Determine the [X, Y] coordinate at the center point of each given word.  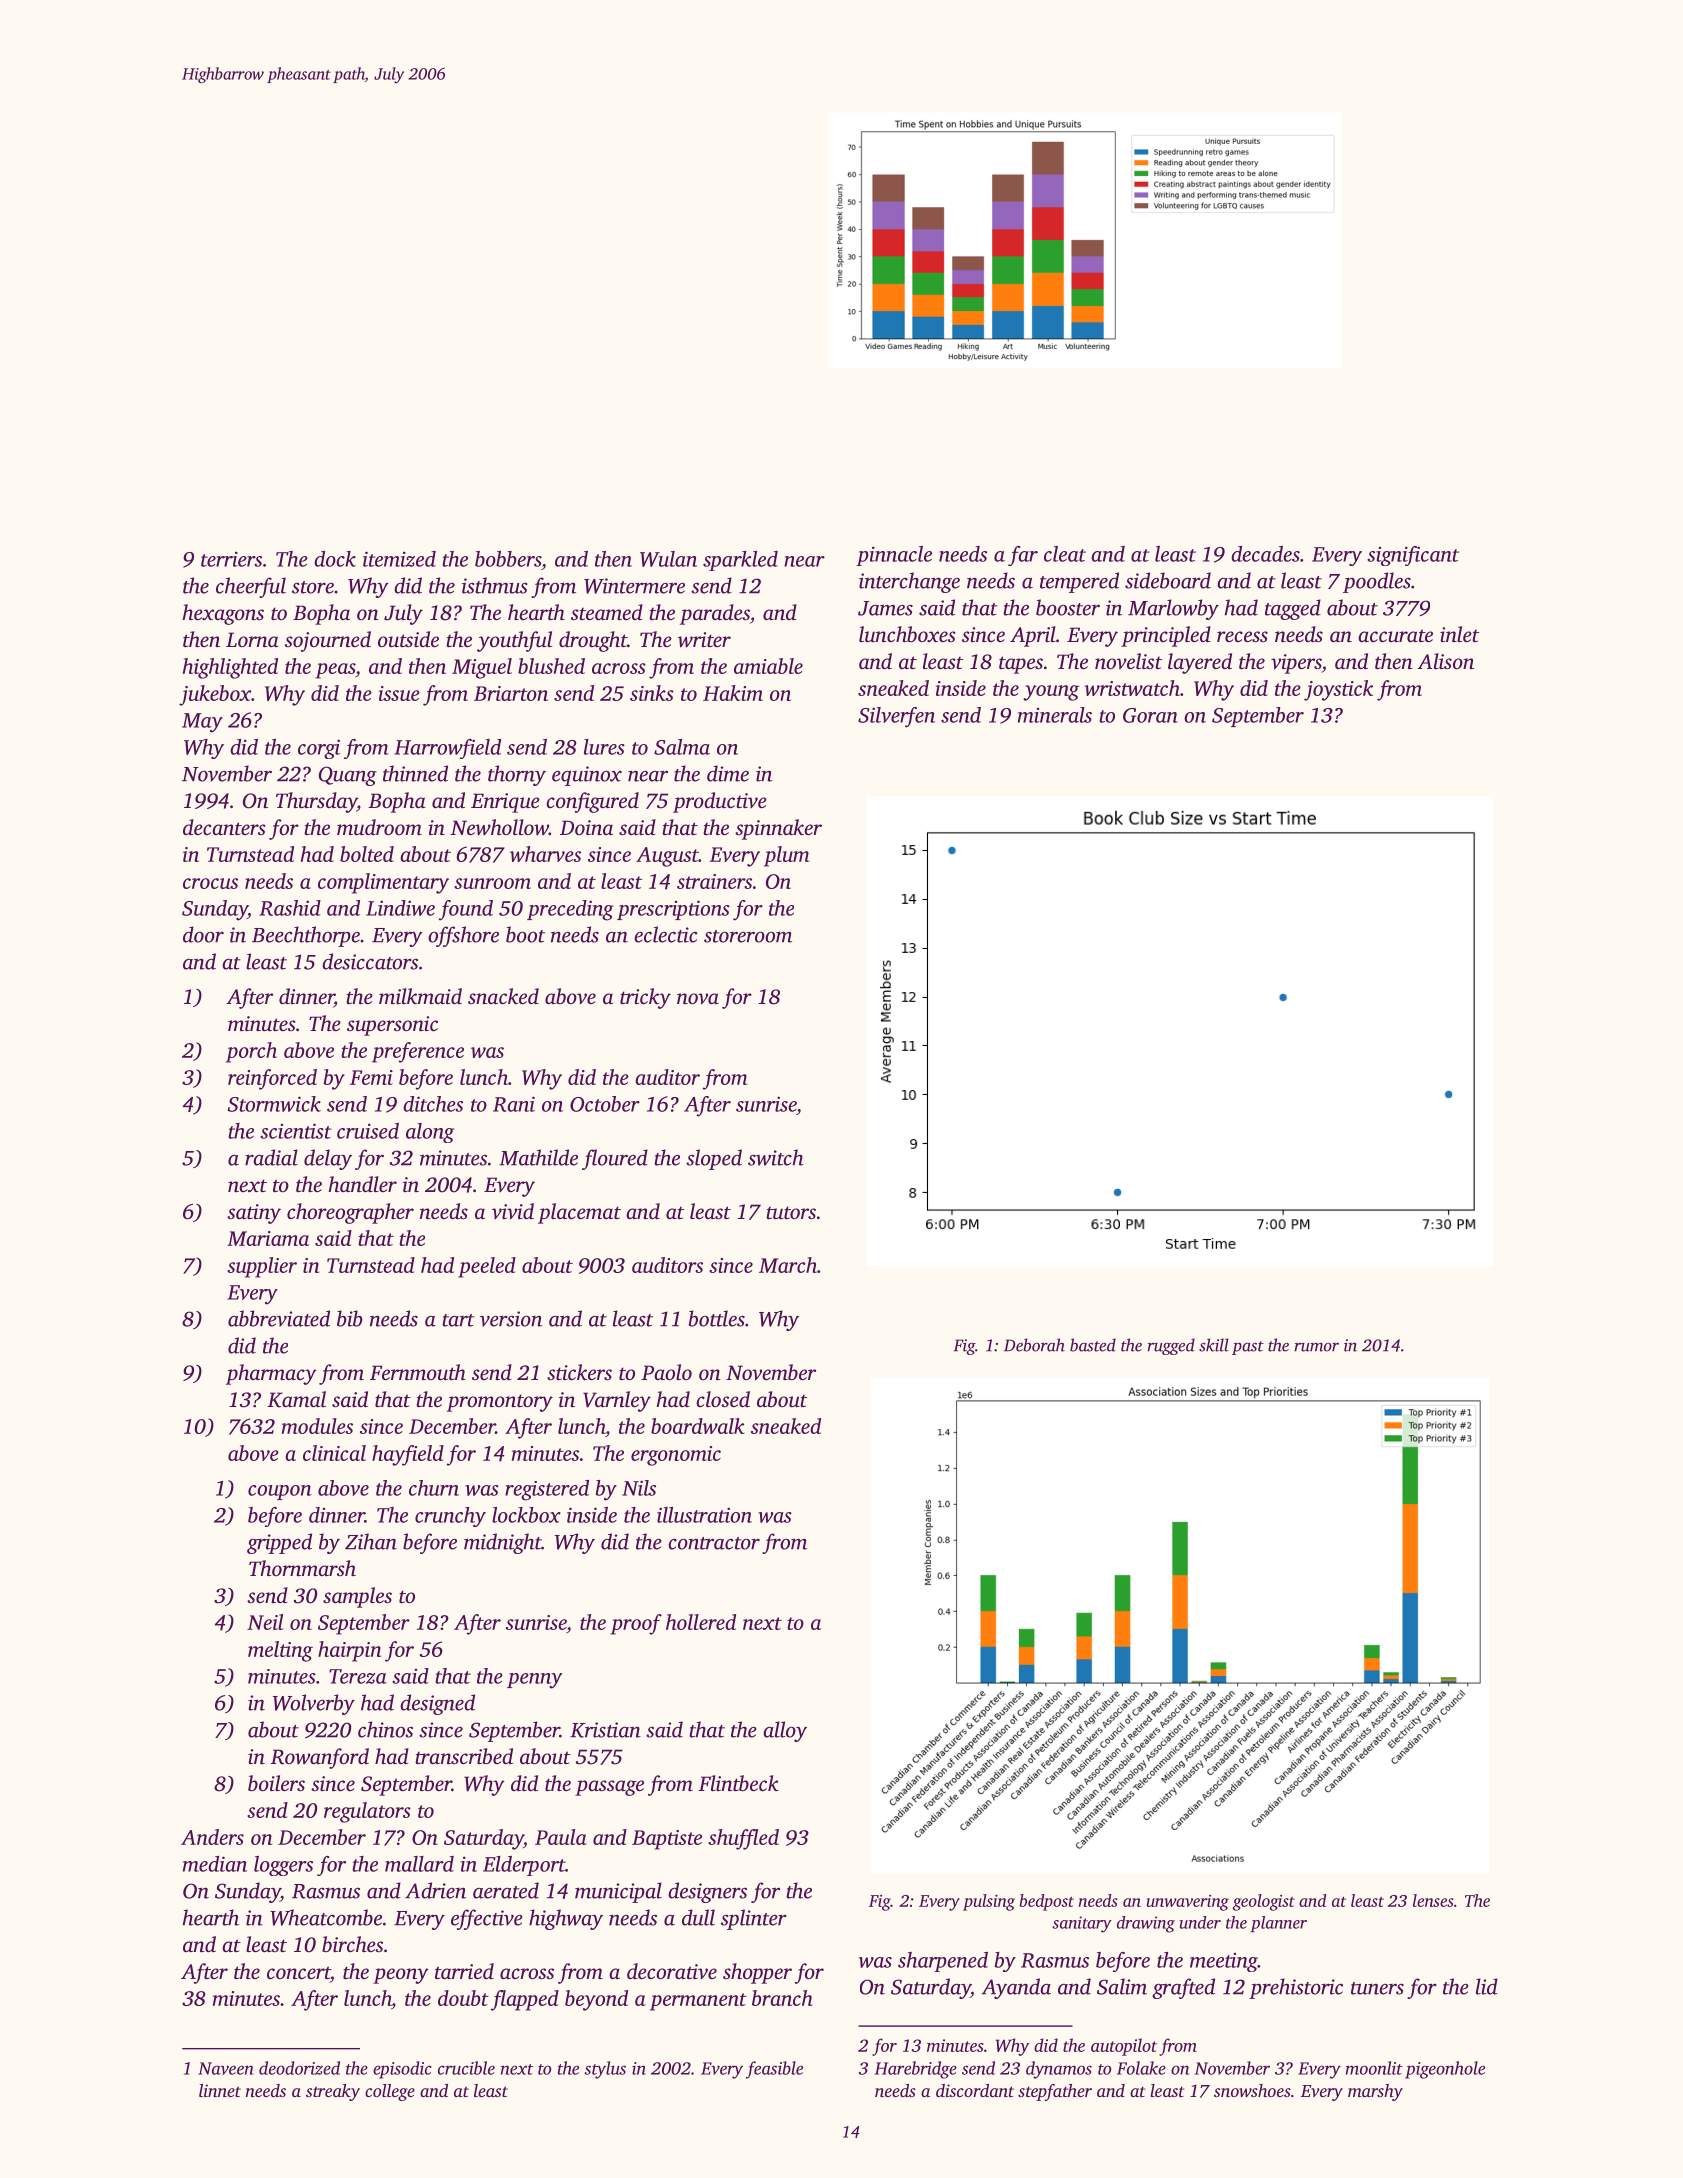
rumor [1316, 1347]
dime [728, 773]
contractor [714, 1543]
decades [1265, 554]
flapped [525, 2000]
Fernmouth [418, 1372]
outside [408, 639]
